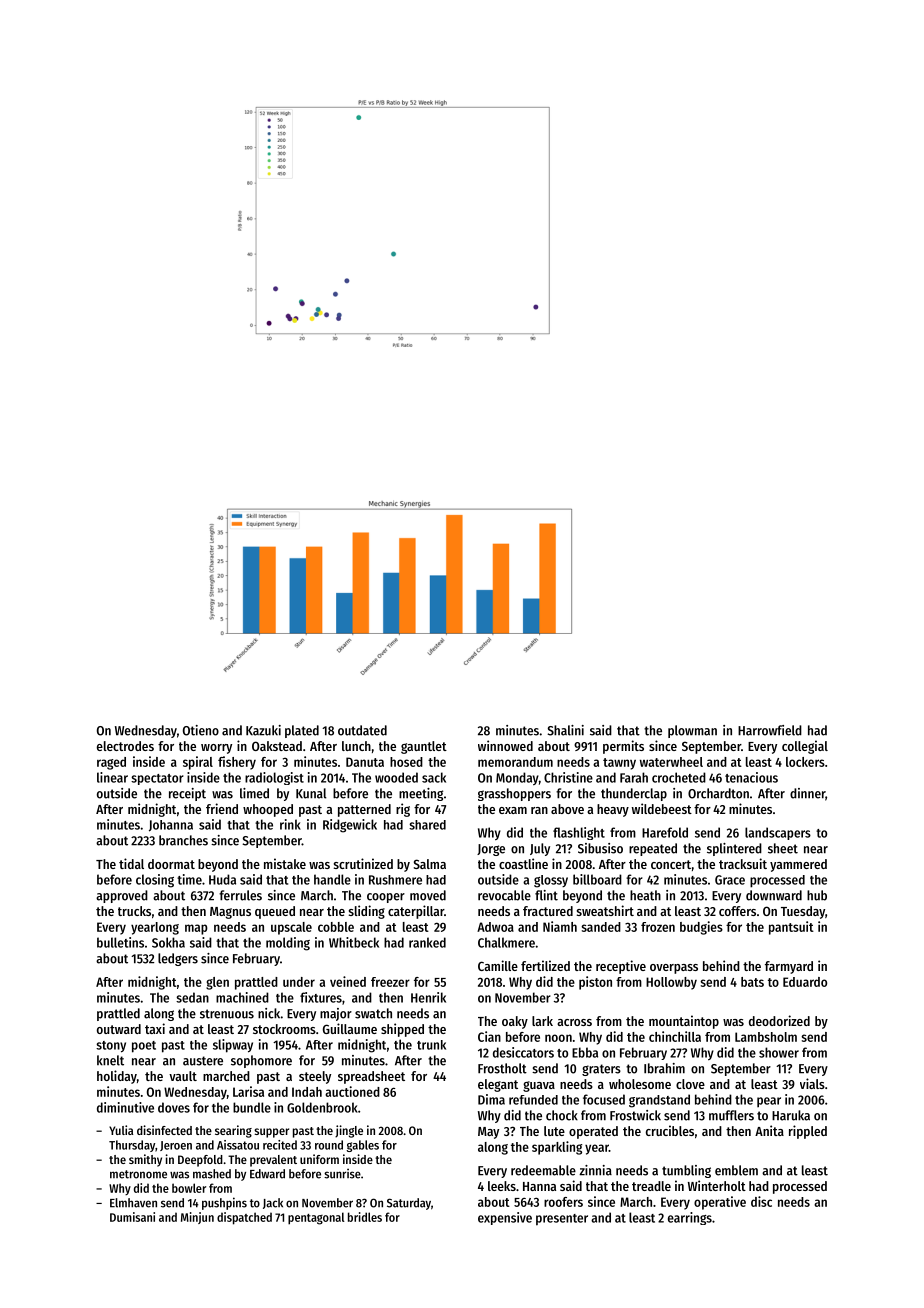 This image has width=924, height=1308. What do you see at coordinates (263, 730) in the image?
I see `Kazuki` at bounding box center [263, 730].
